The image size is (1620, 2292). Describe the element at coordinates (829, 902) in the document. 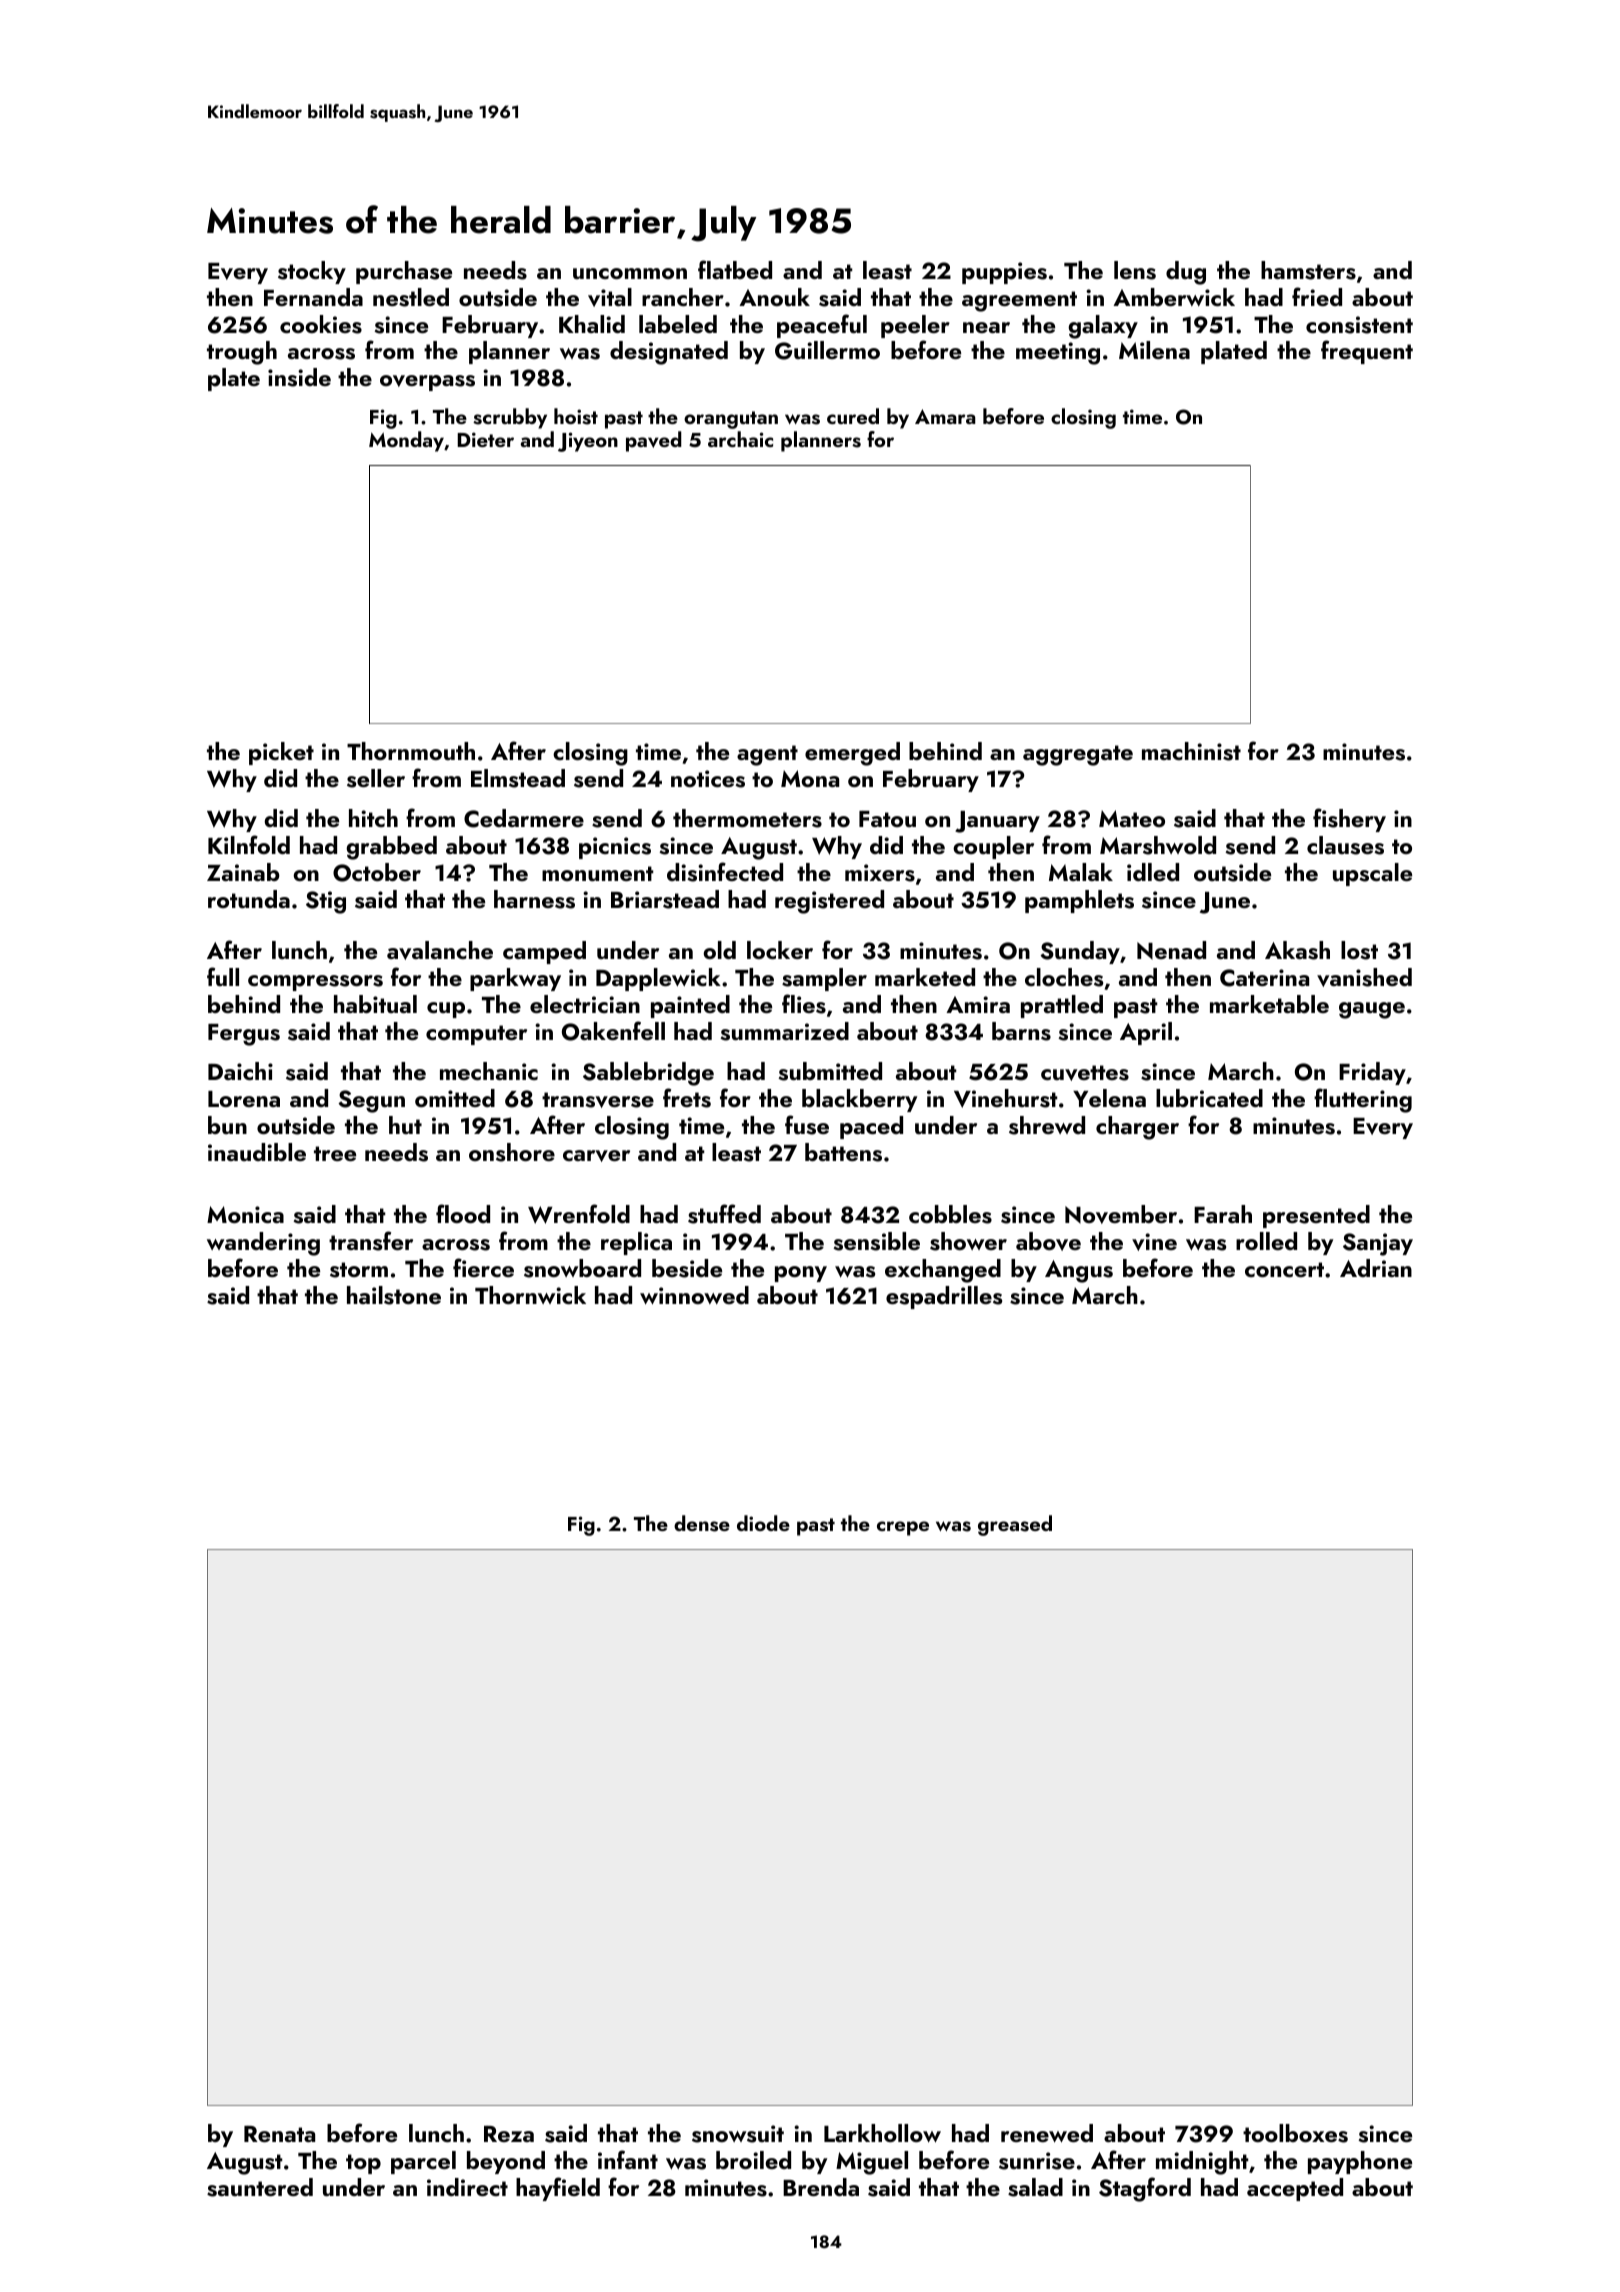

I see `registered` at that location.
